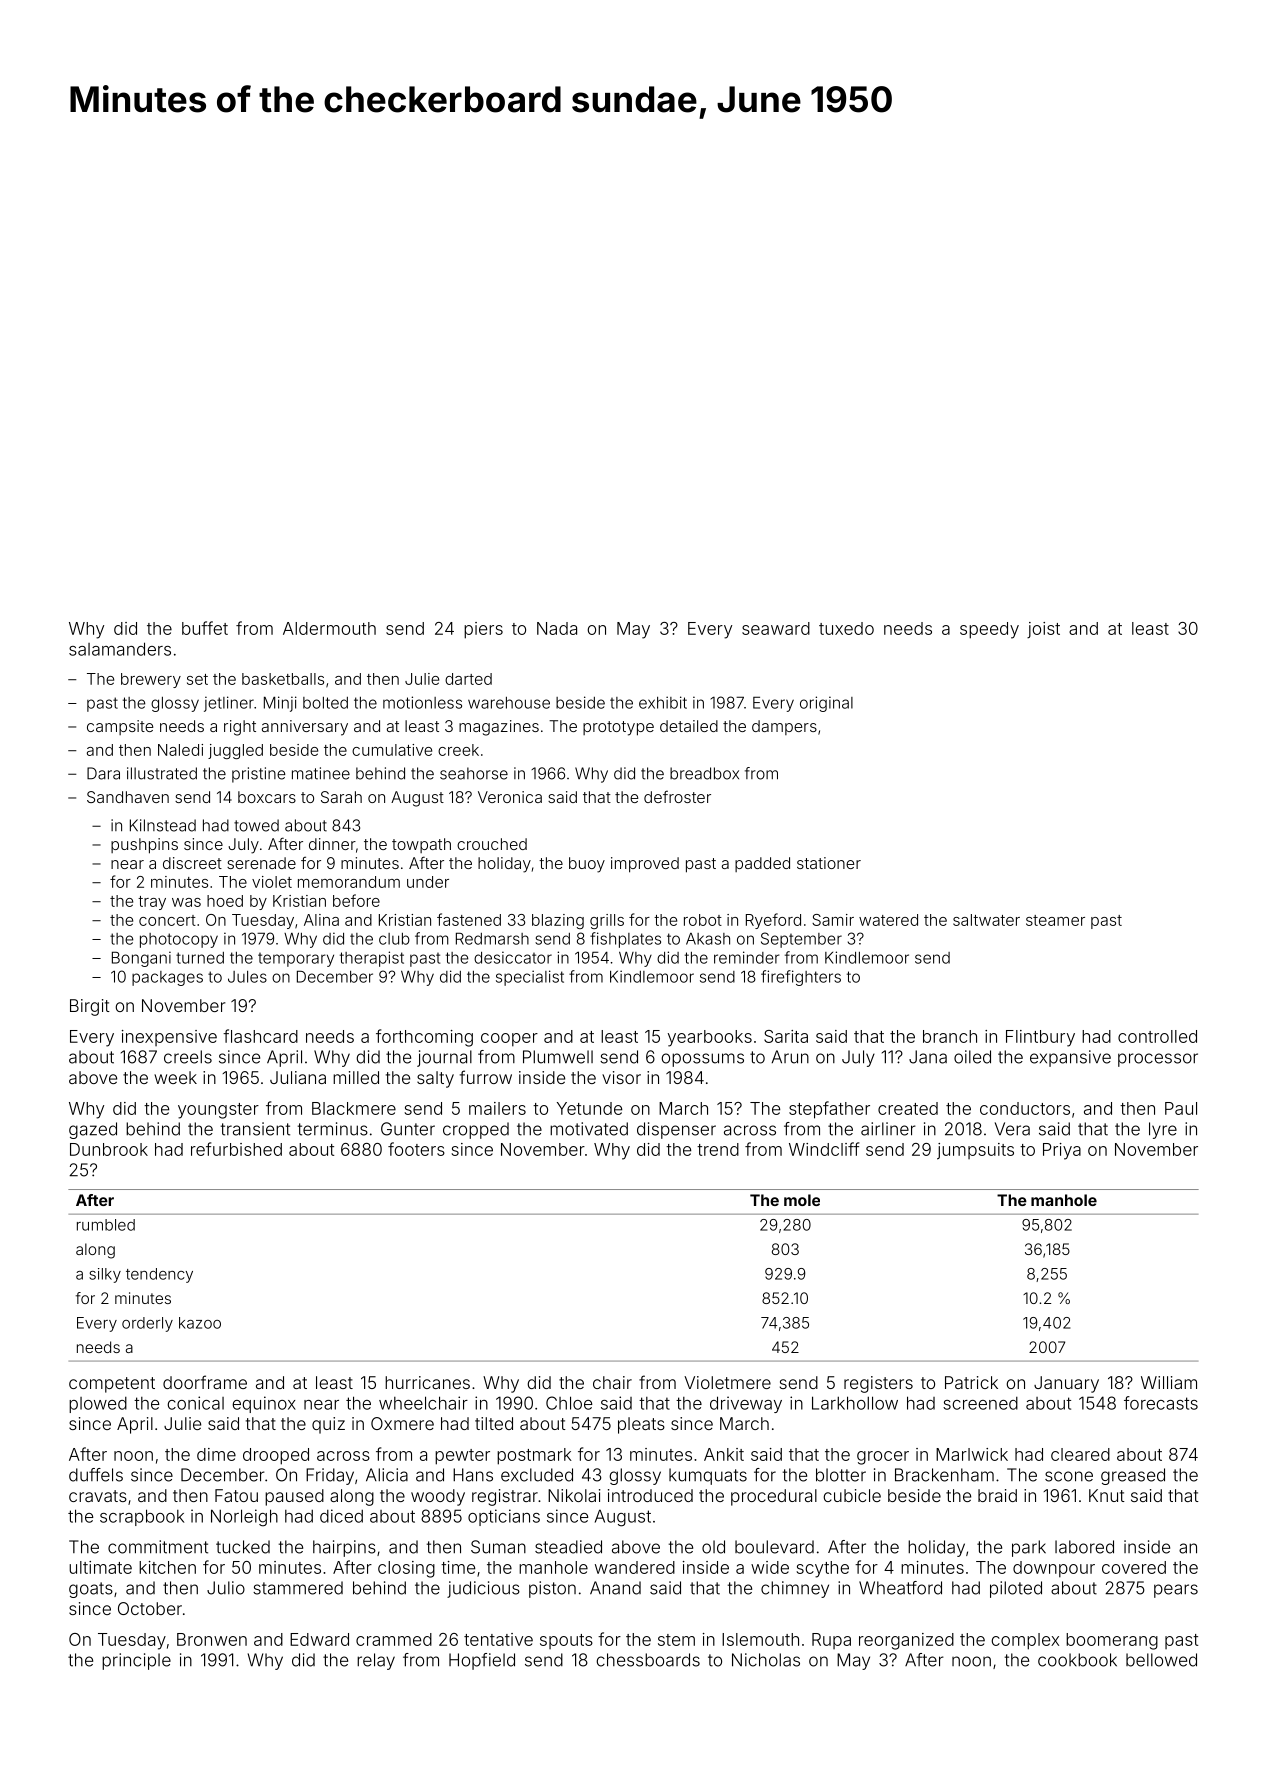 The image size is (1267, 1792). I want to click on relay, so click(376, 1661).
